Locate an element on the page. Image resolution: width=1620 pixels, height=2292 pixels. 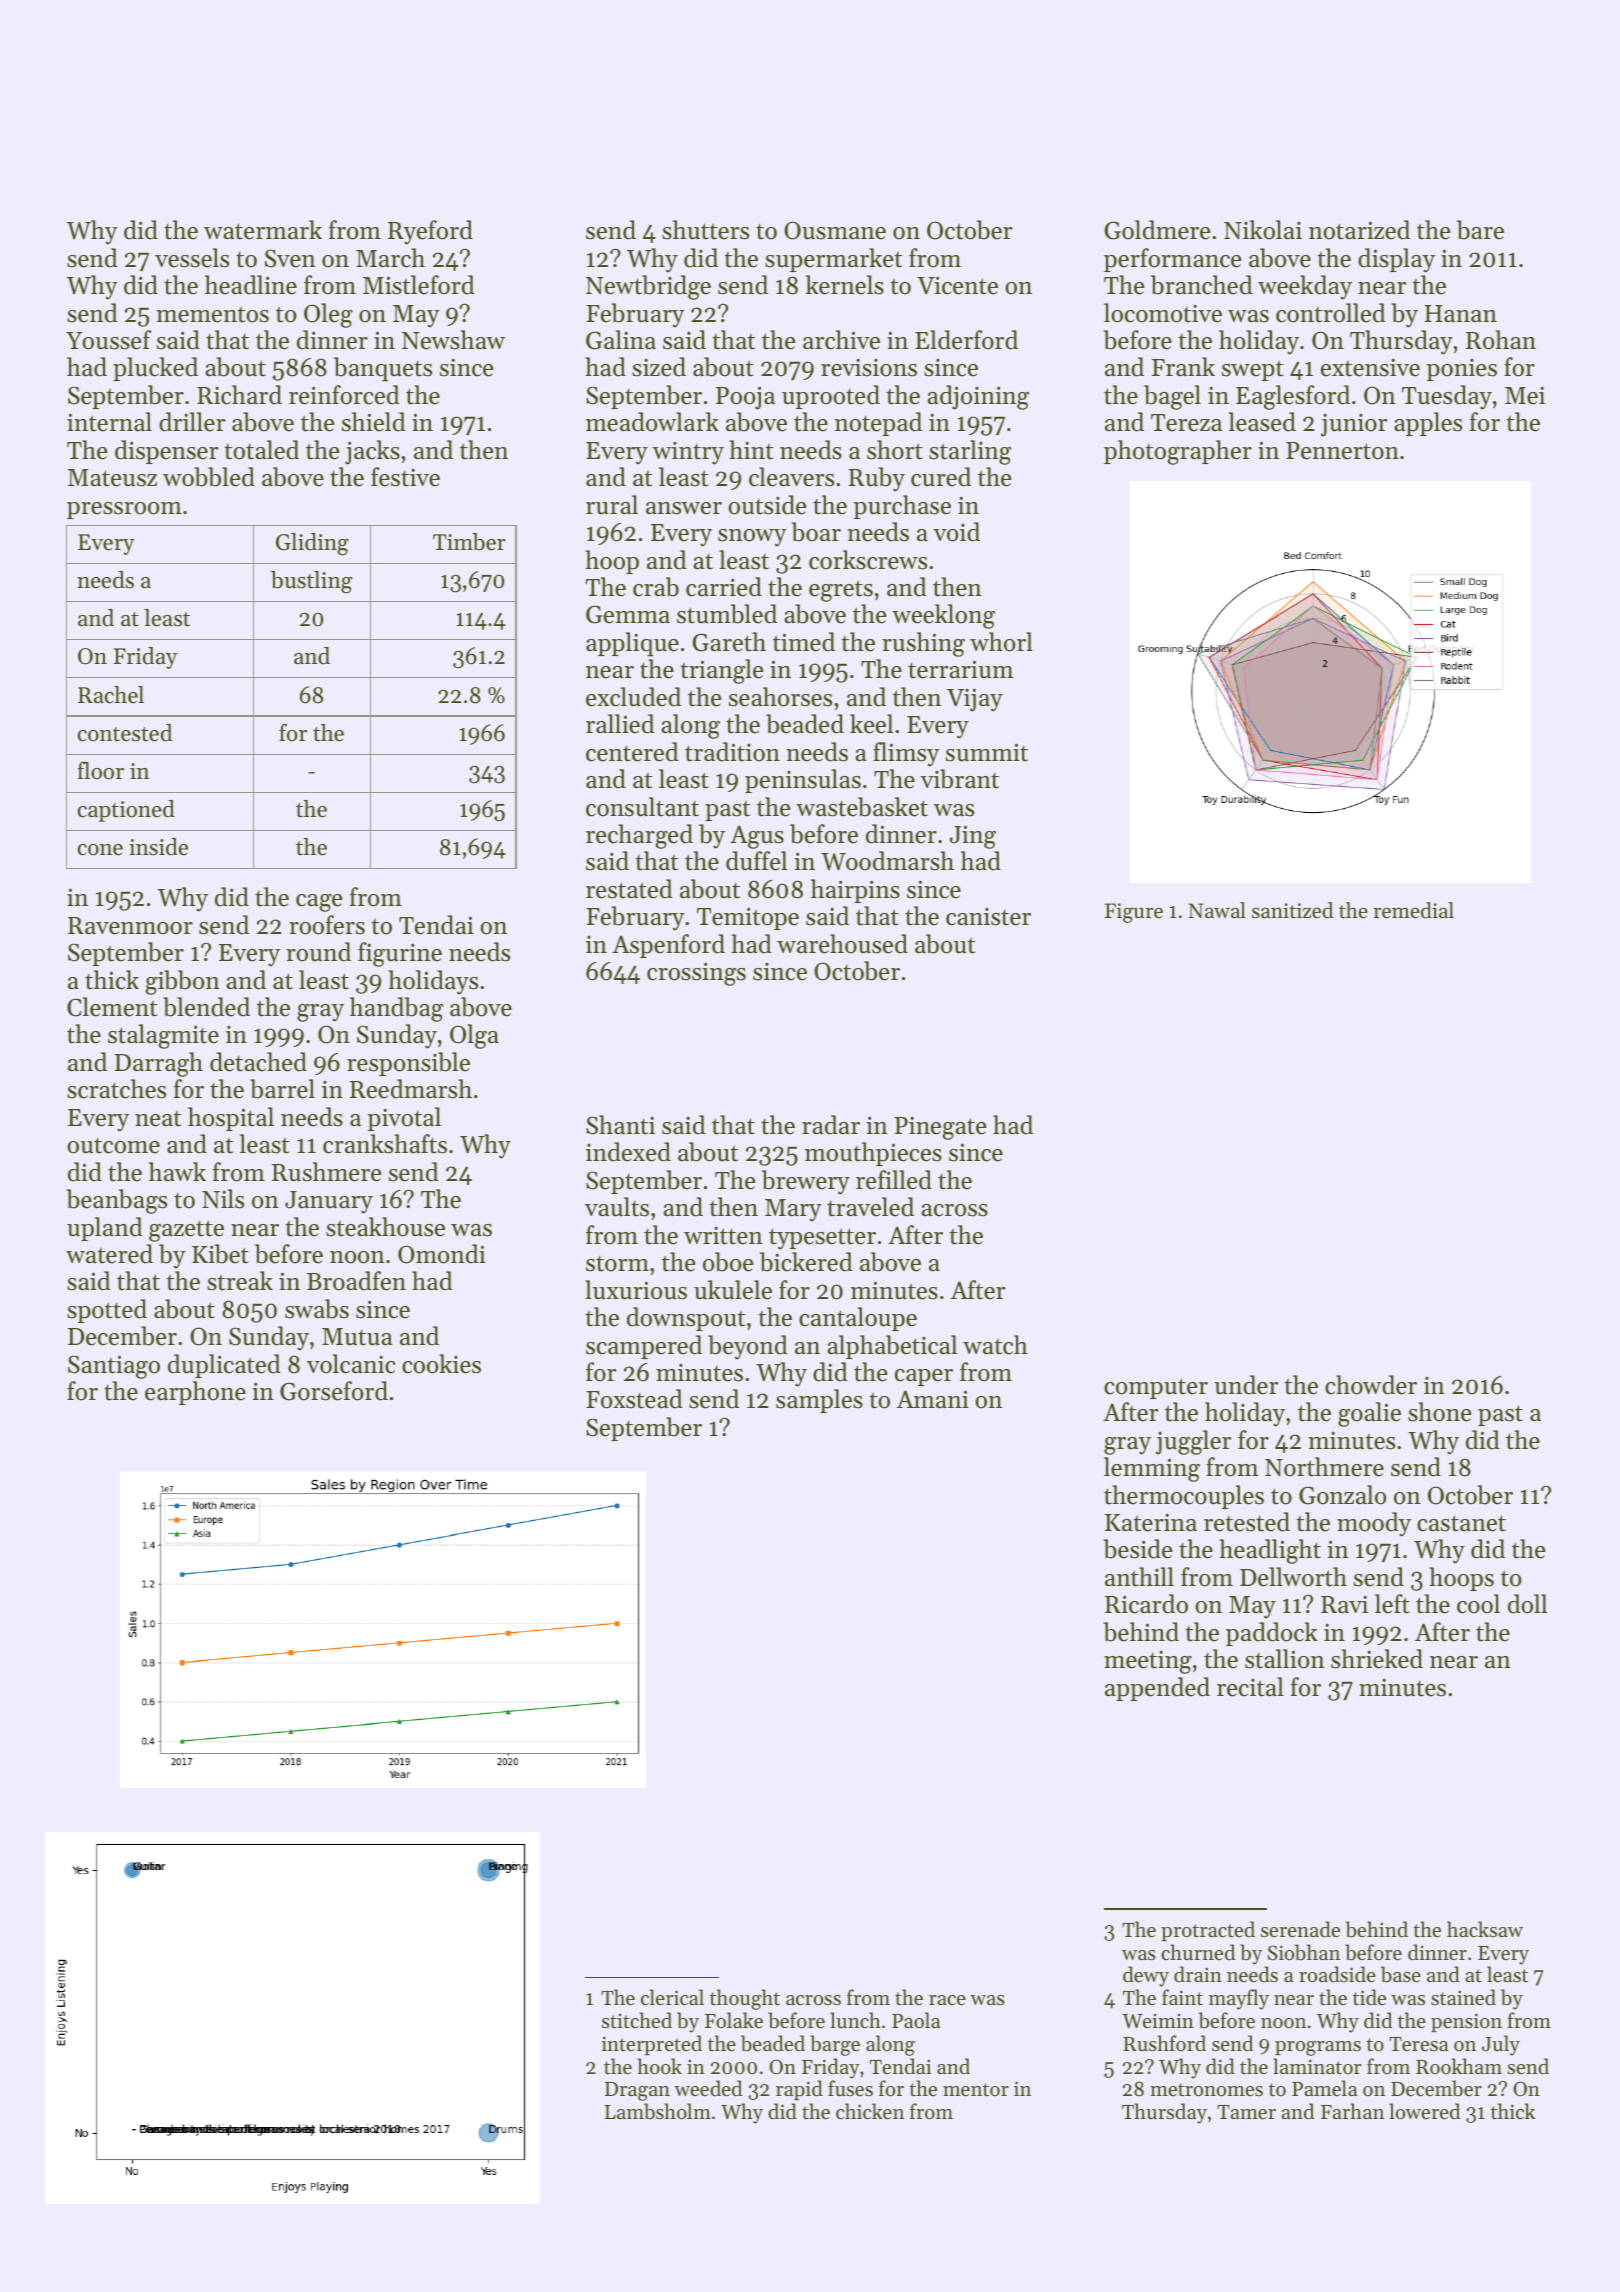
round is located at coordinates (318, 952).
